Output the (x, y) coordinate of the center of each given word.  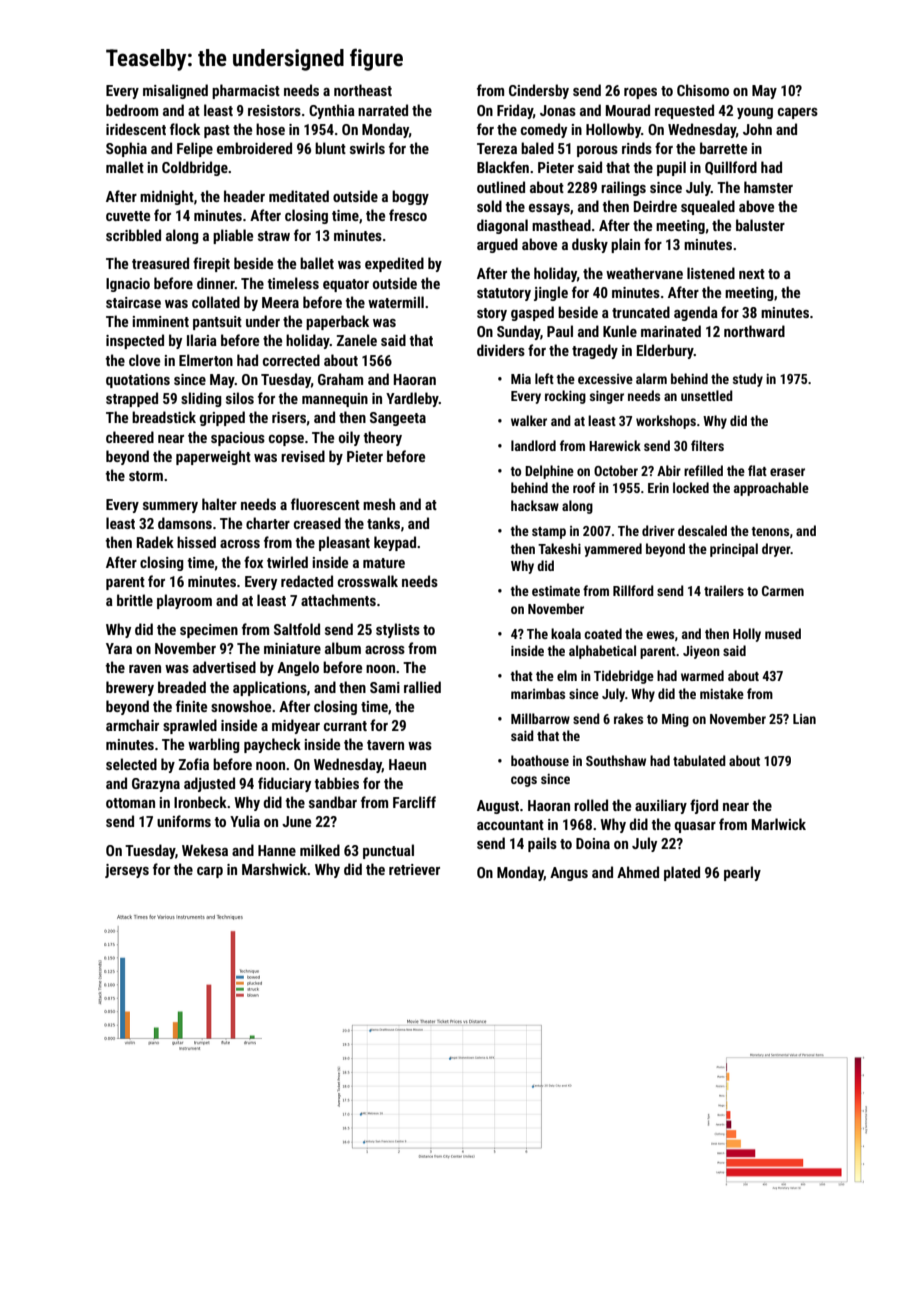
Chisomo (703, 90)
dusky (590, 245)
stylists (398, 630)
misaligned (175, 91)
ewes (660, 635)
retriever (414, 869)
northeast (363, 90)
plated (682, 873)
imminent (161, 321)
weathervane (644, 273)
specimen (209, 631)
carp (210, 872)
